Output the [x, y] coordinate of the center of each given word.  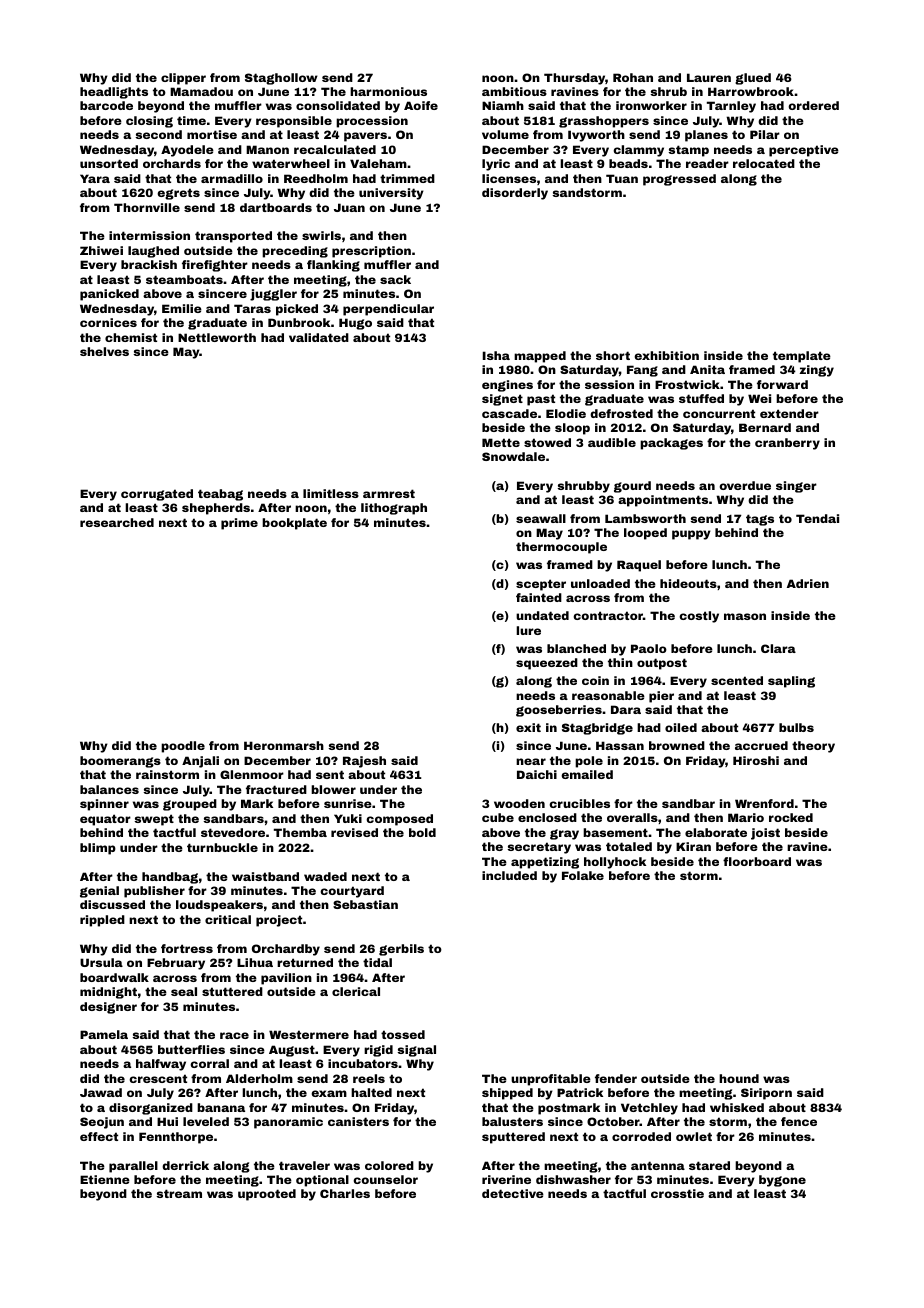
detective [513, 1193]
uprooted [267, 1195]
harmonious [388, 91]
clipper [183, 79]
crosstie [677, 1193]
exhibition [666, 355]
